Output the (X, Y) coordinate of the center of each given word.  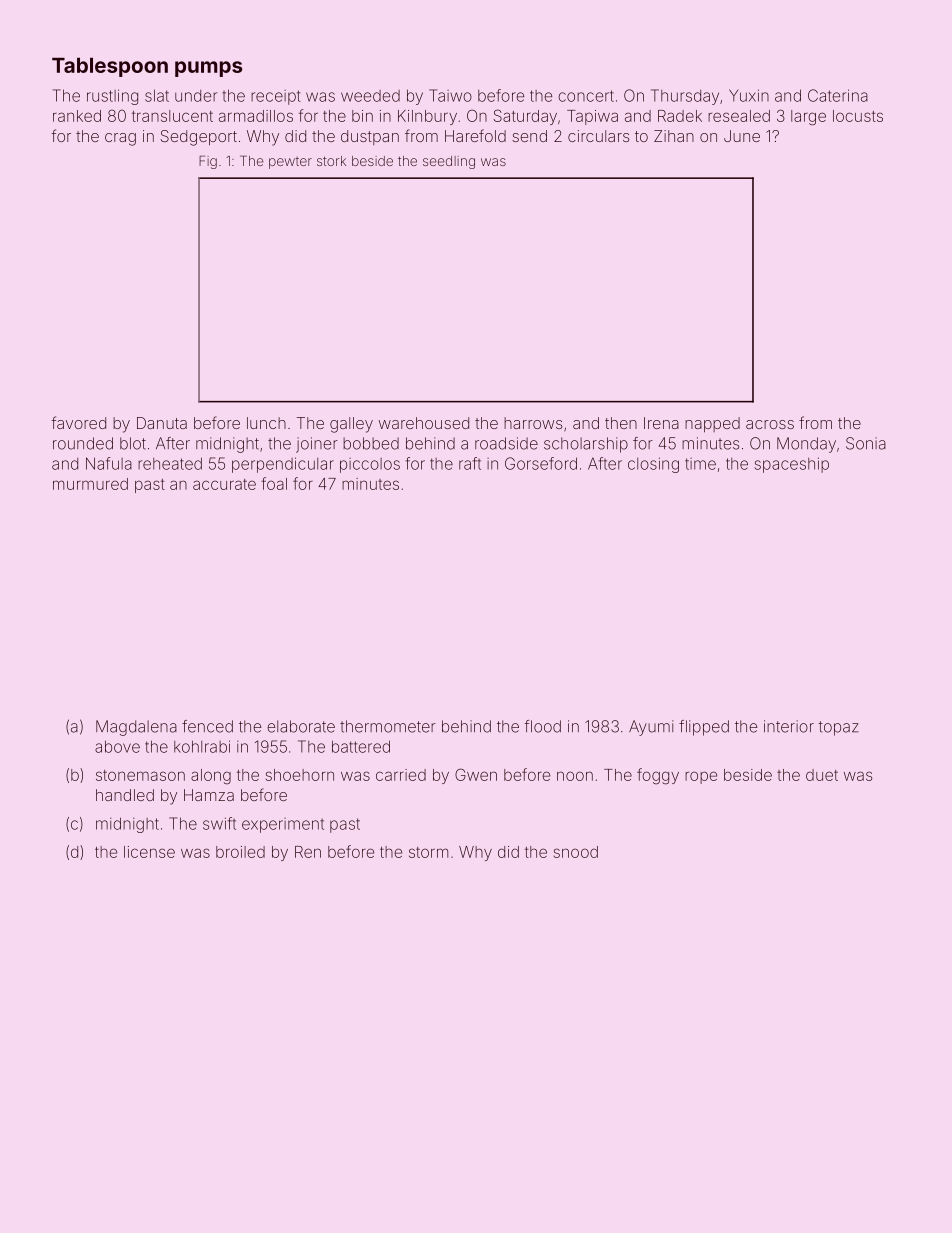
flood (542, 726)
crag (120, 139)
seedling (449, 162)
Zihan (674, 136)
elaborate (301, 726)
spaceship (791, 465)
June (742, 136)
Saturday (525, 117)
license (149, 852)
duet (822, 775)
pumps (208, 69)
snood (576, 852)
